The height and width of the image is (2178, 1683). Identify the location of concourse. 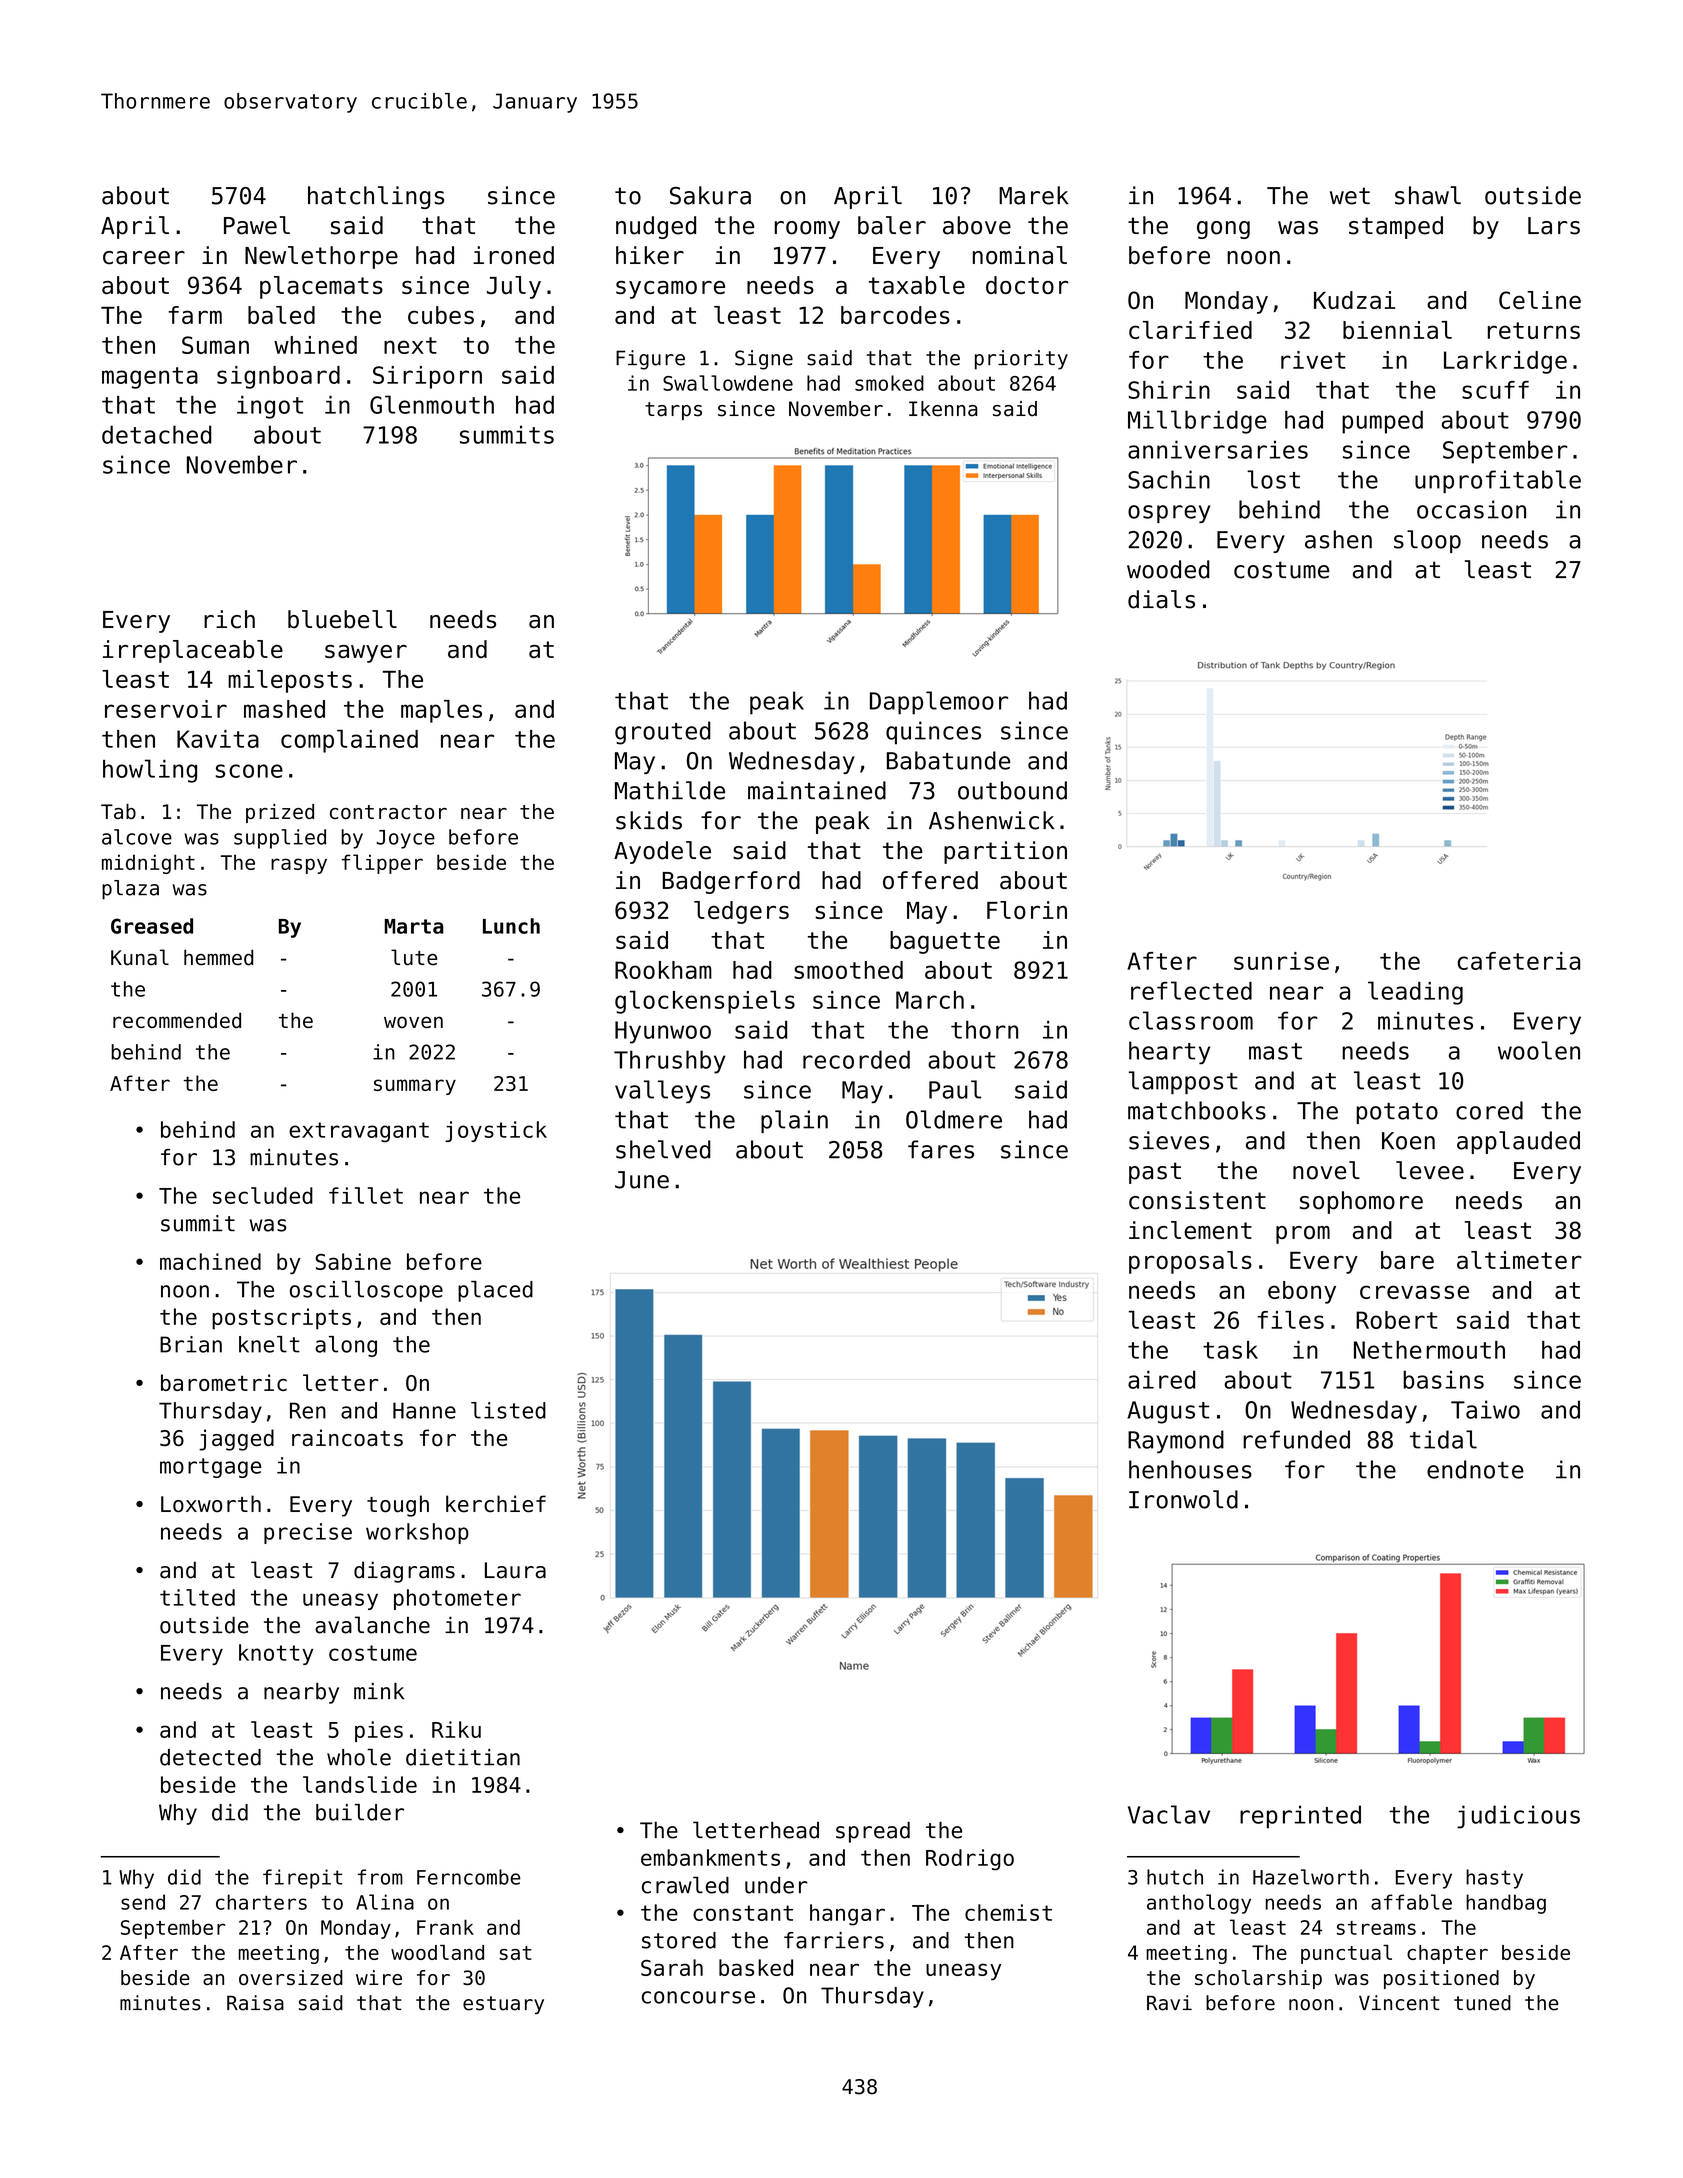
(698, 1997).
